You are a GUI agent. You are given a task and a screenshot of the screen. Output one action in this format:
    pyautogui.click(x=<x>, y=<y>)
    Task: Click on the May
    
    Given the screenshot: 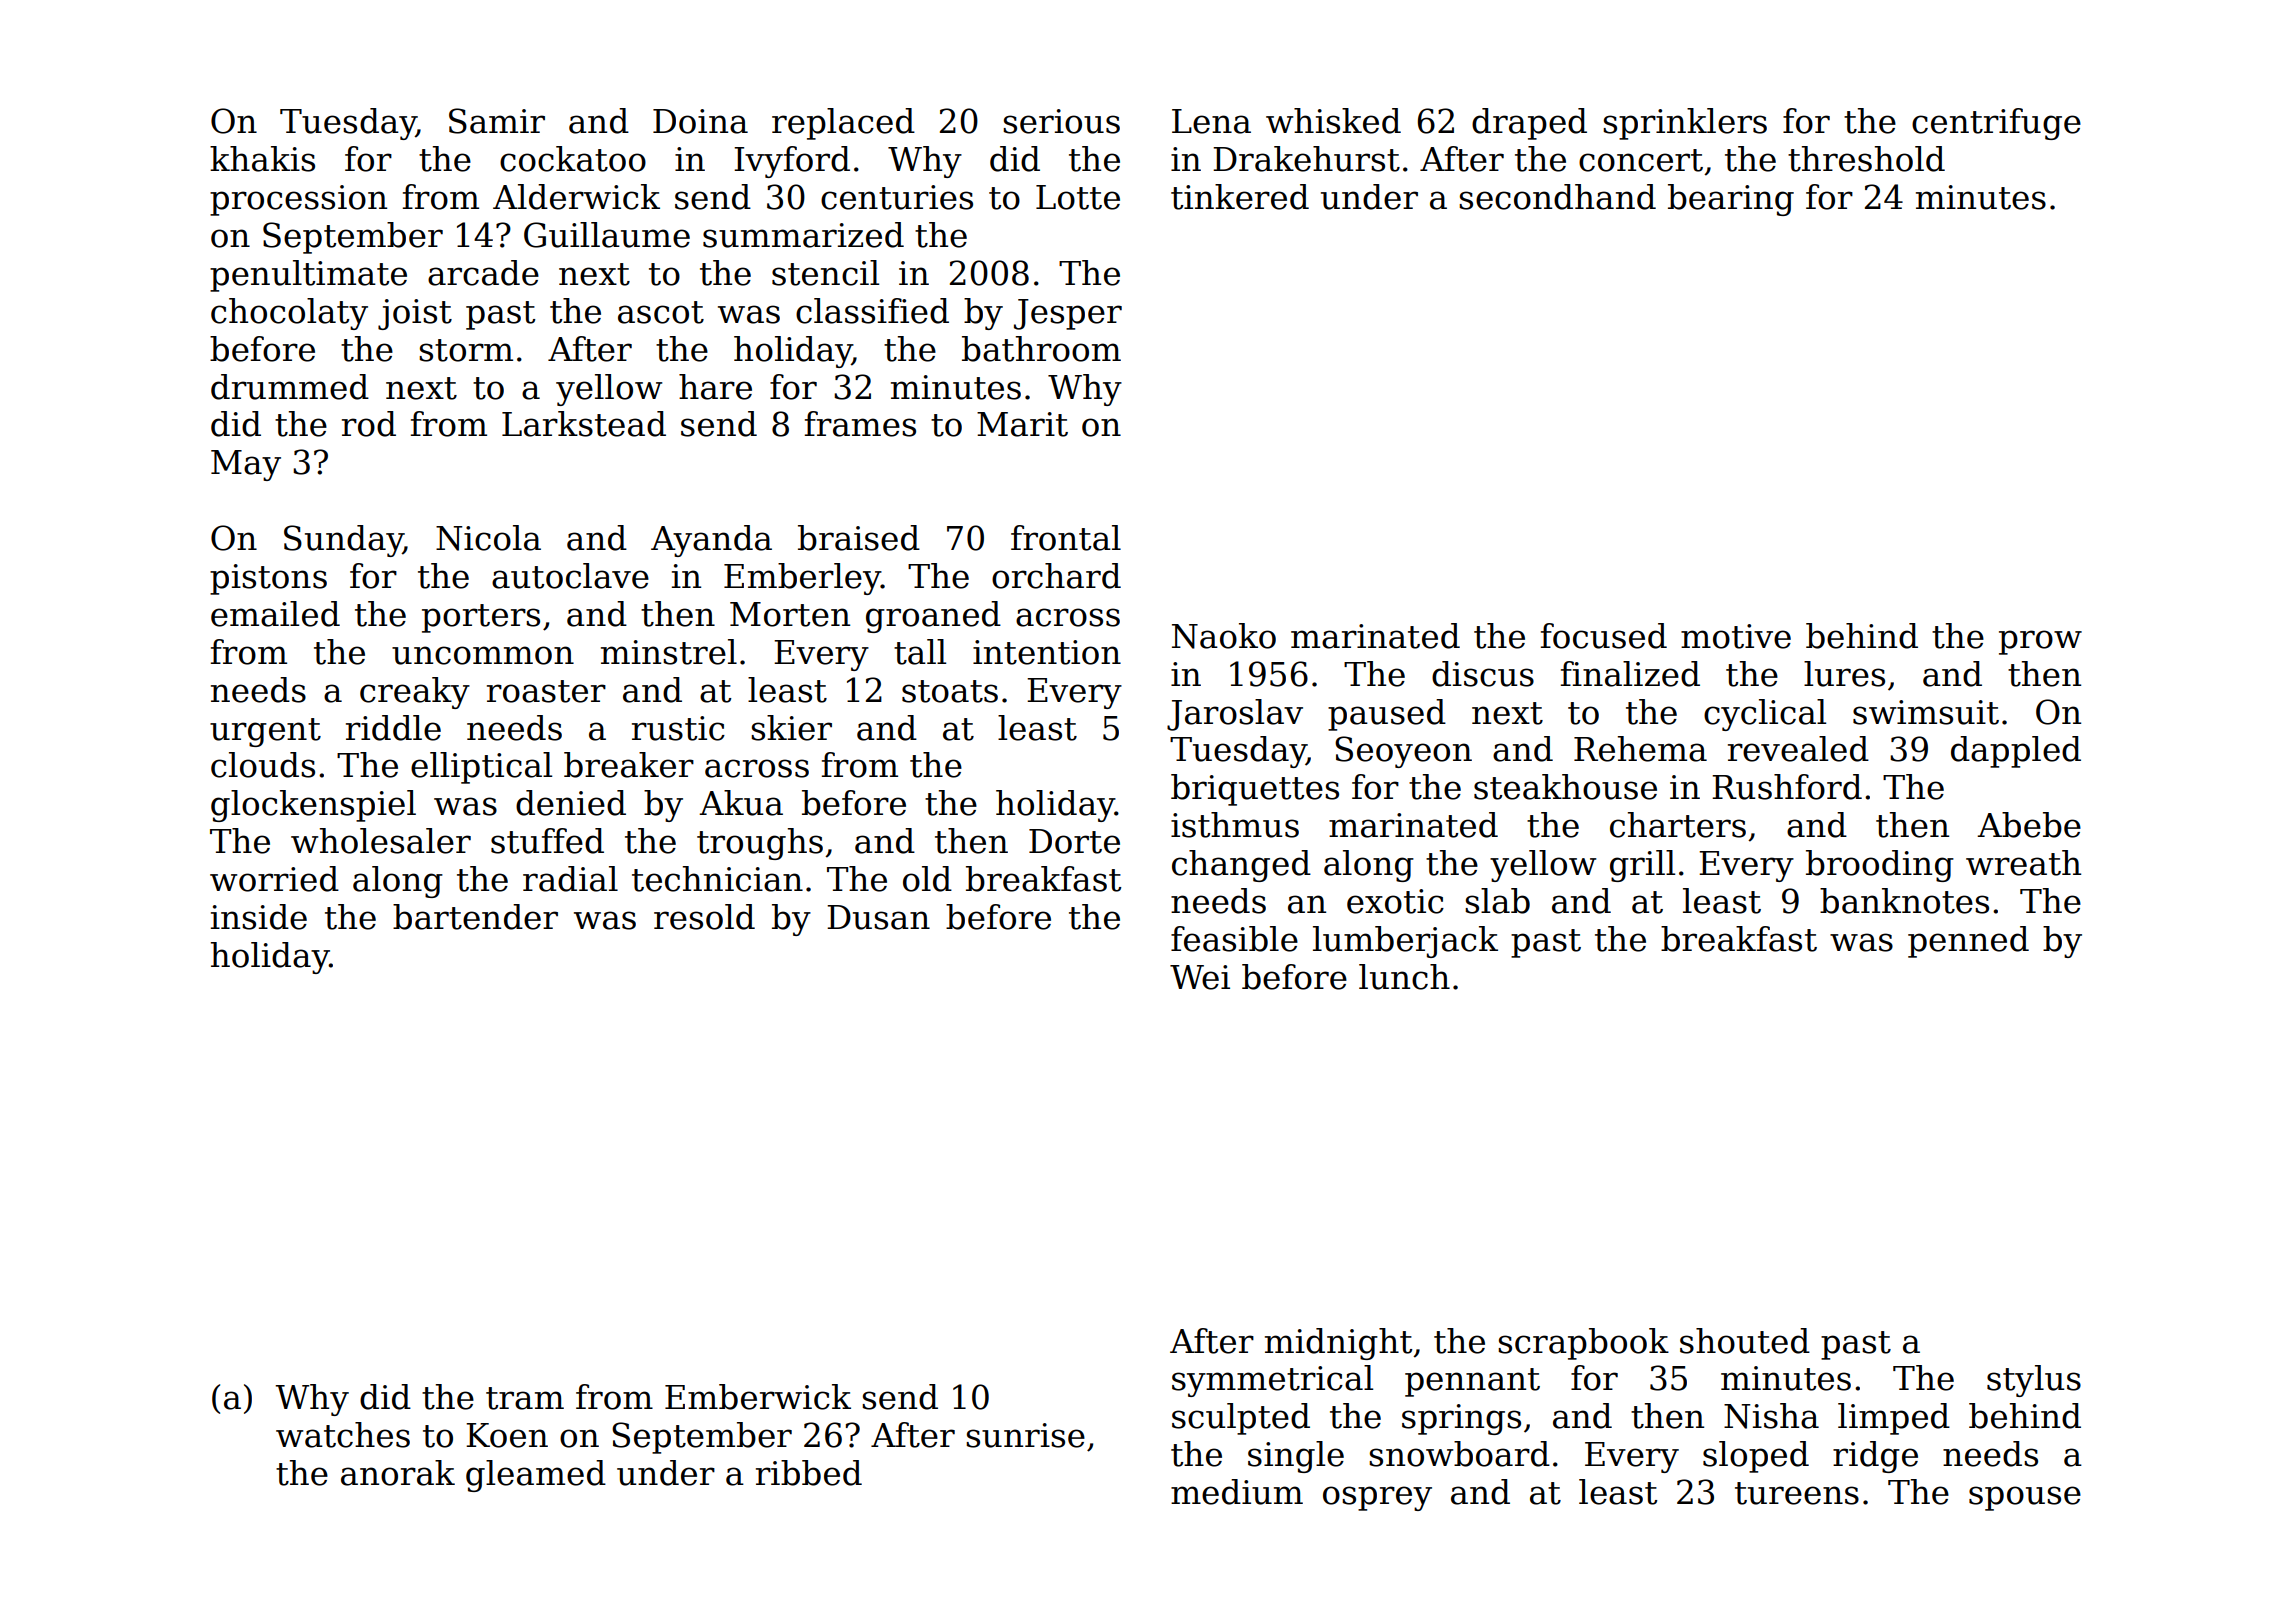 What is the action you would take?
    pyautogui.click(x=246, y=465)
